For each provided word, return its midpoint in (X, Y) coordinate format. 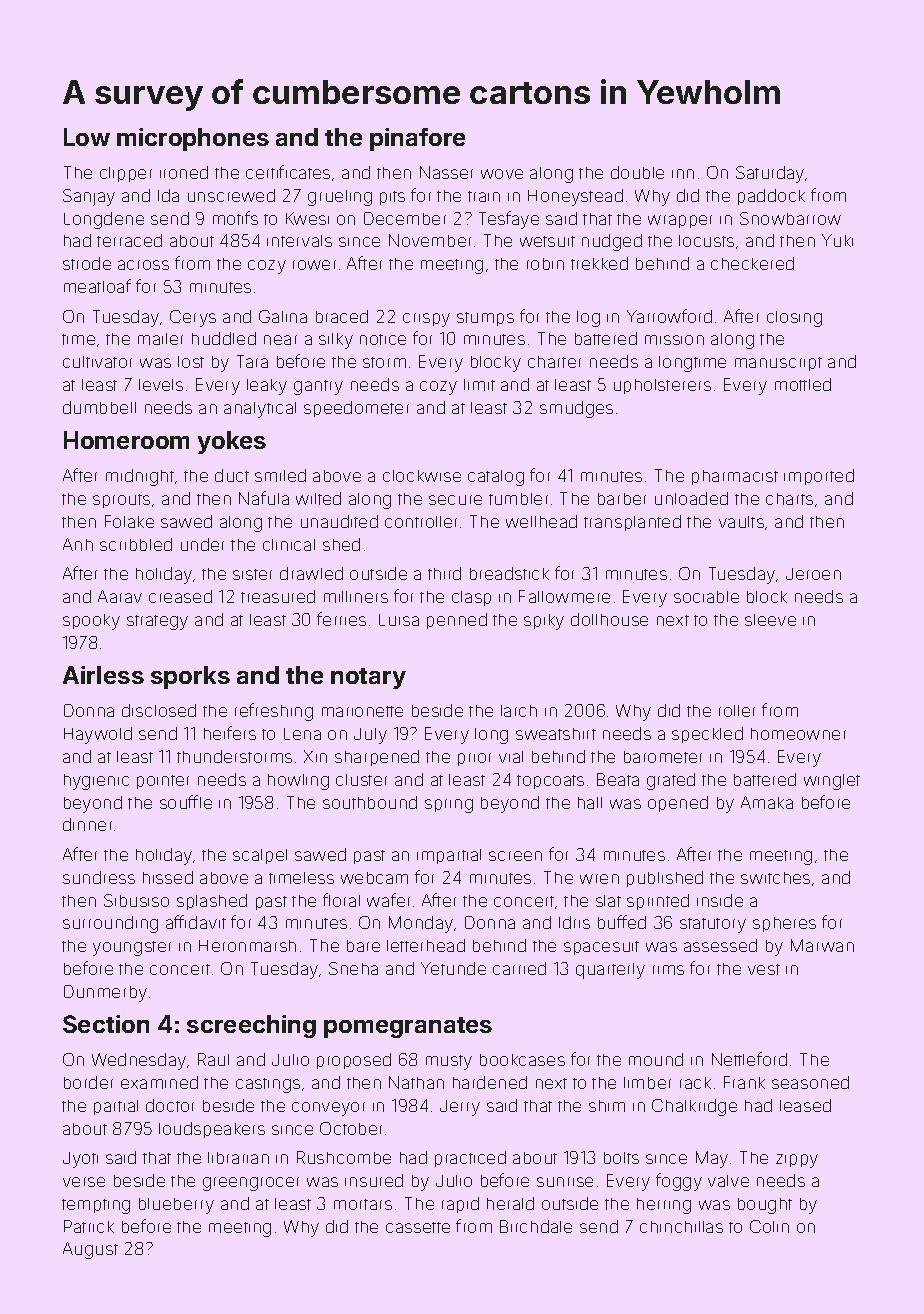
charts (789, 499)
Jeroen (813, 574)
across (143, 265)
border (88, 1082)
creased (180, 596)
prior (474, 759)
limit (479, 385)
